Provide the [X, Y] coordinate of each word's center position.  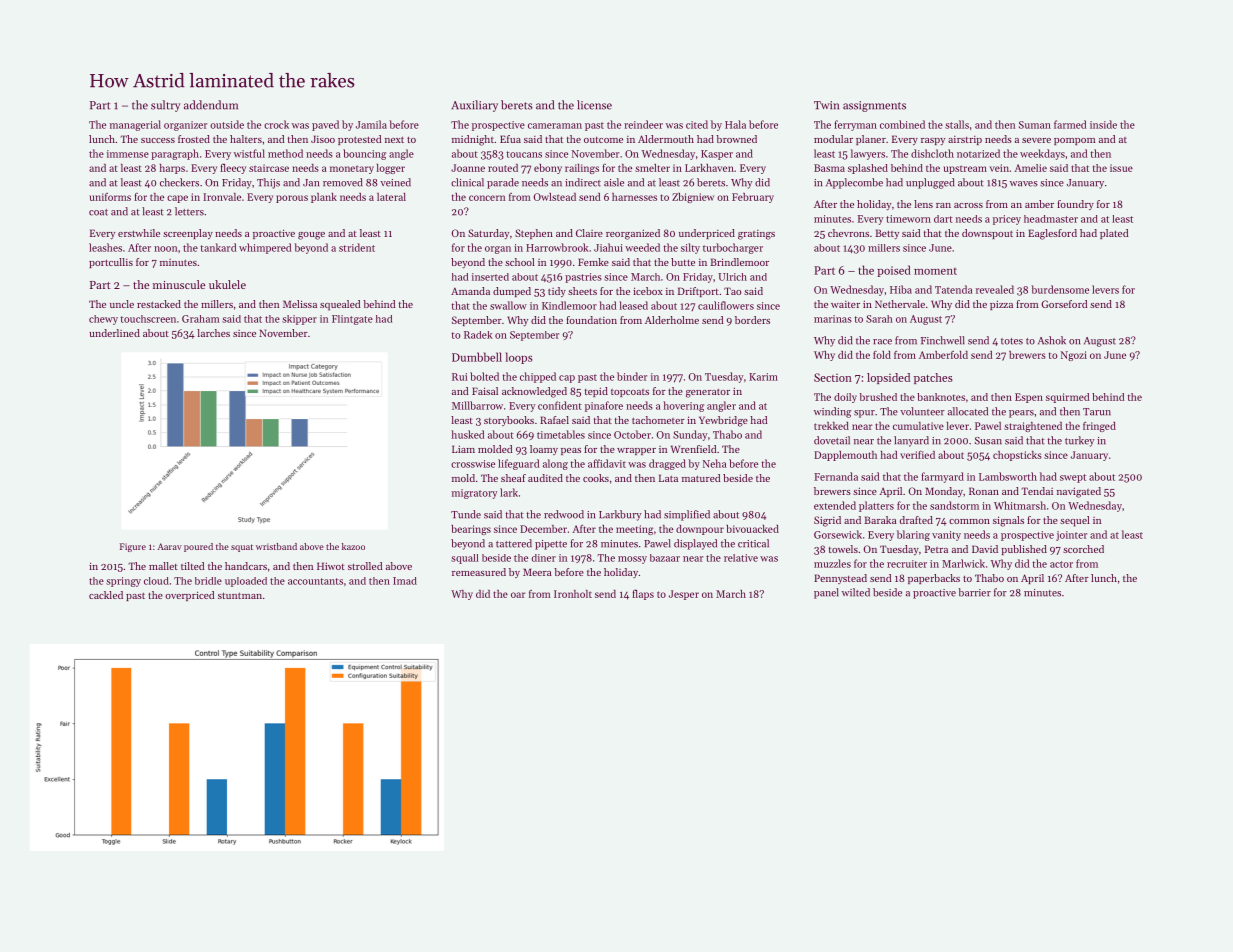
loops [519, 358]
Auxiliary [475, 106]
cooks [596, 478]
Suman [1035, 125]
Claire [589, 233]
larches [213, 333]
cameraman [555, 126]
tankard [219, 247]
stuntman [240, 595]
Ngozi [1074, 356]
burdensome [1060, 289]
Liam [463, 449]
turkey [1079, 441]
